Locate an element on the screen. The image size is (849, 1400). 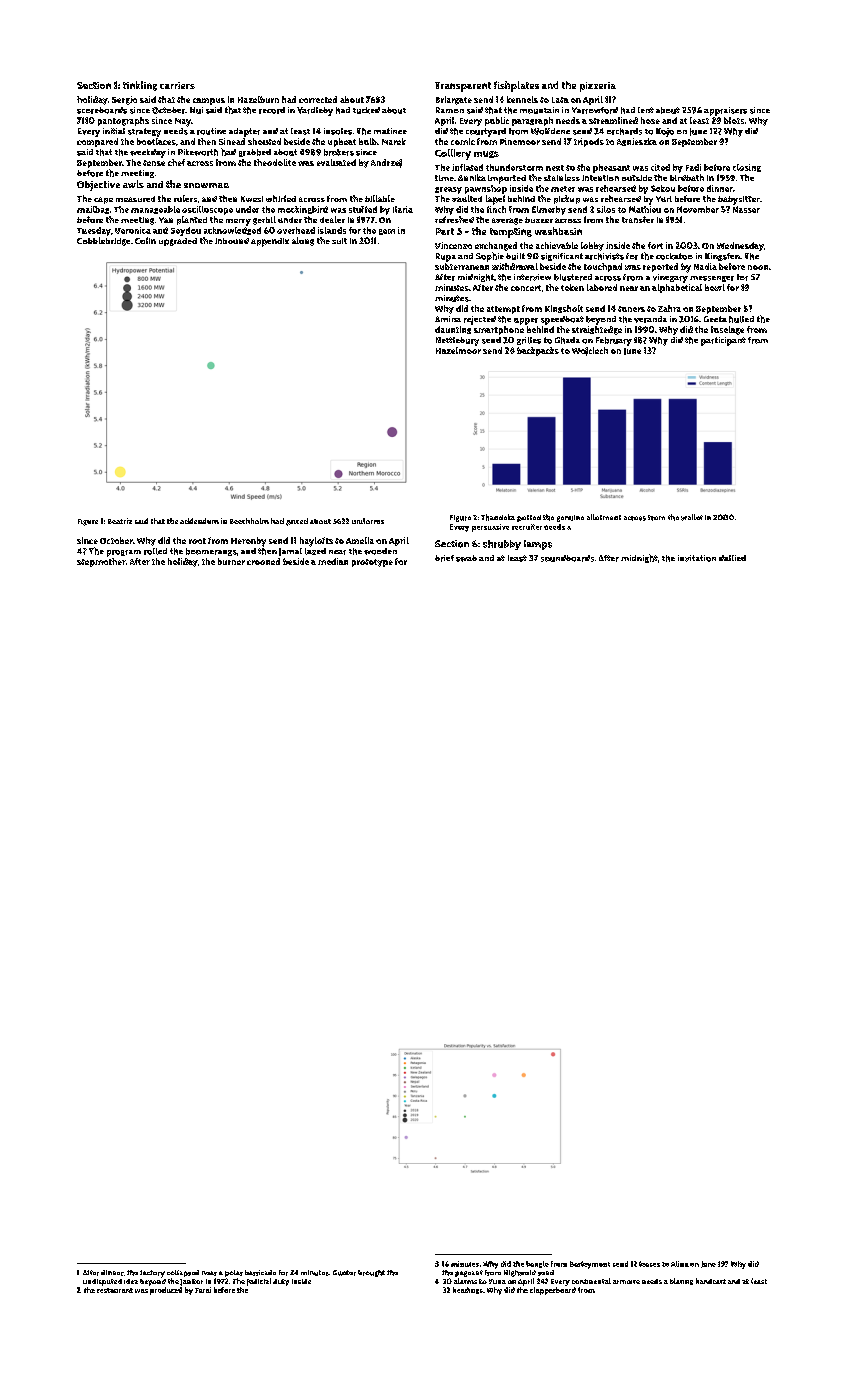
soundboards is located at coordinates (567, 558).
